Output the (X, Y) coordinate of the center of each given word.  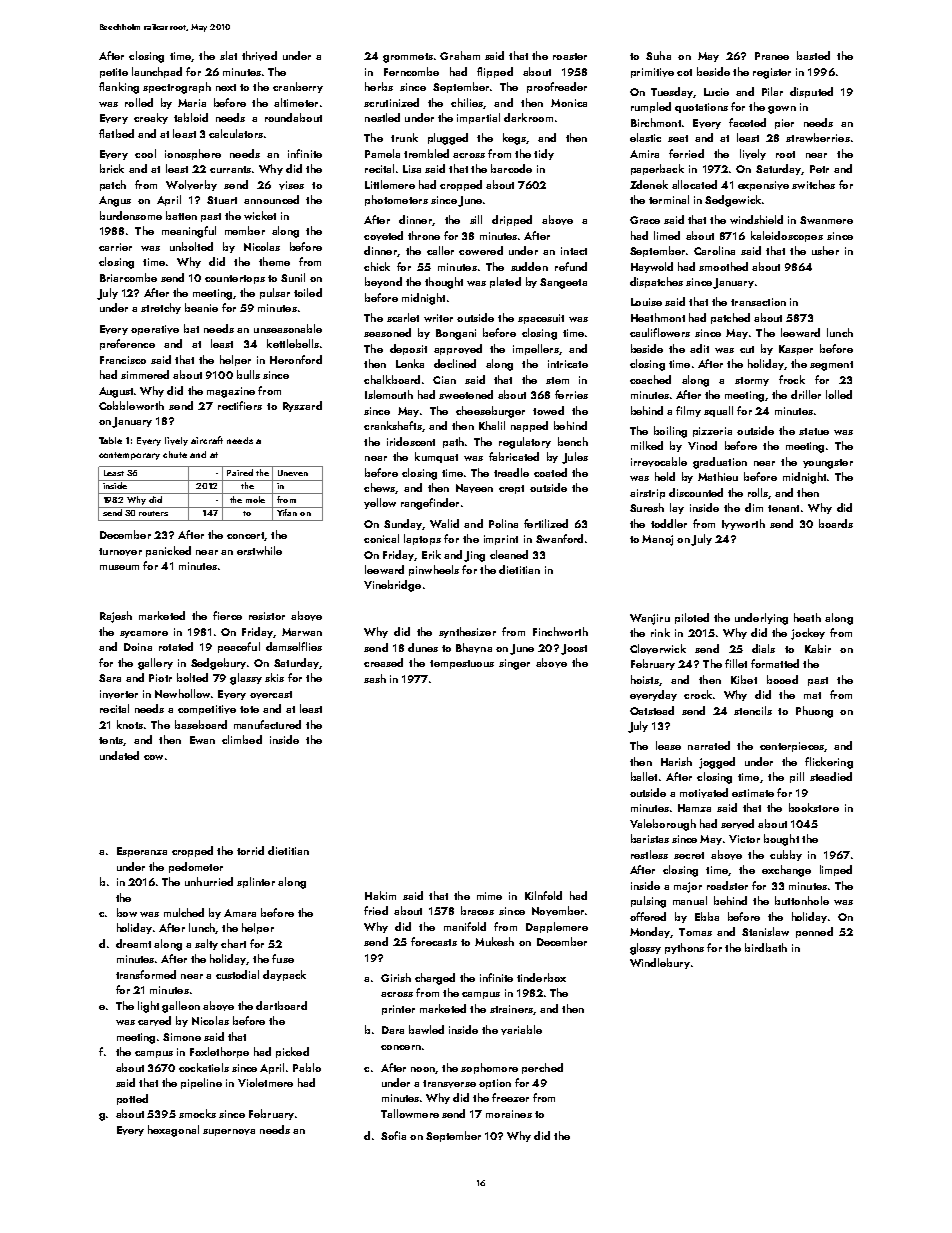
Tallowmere (410, 1113)
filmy (688, 411)
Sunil (293, 277)
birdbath (766, 947)
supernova (229, 1132)
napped (529, 426)
